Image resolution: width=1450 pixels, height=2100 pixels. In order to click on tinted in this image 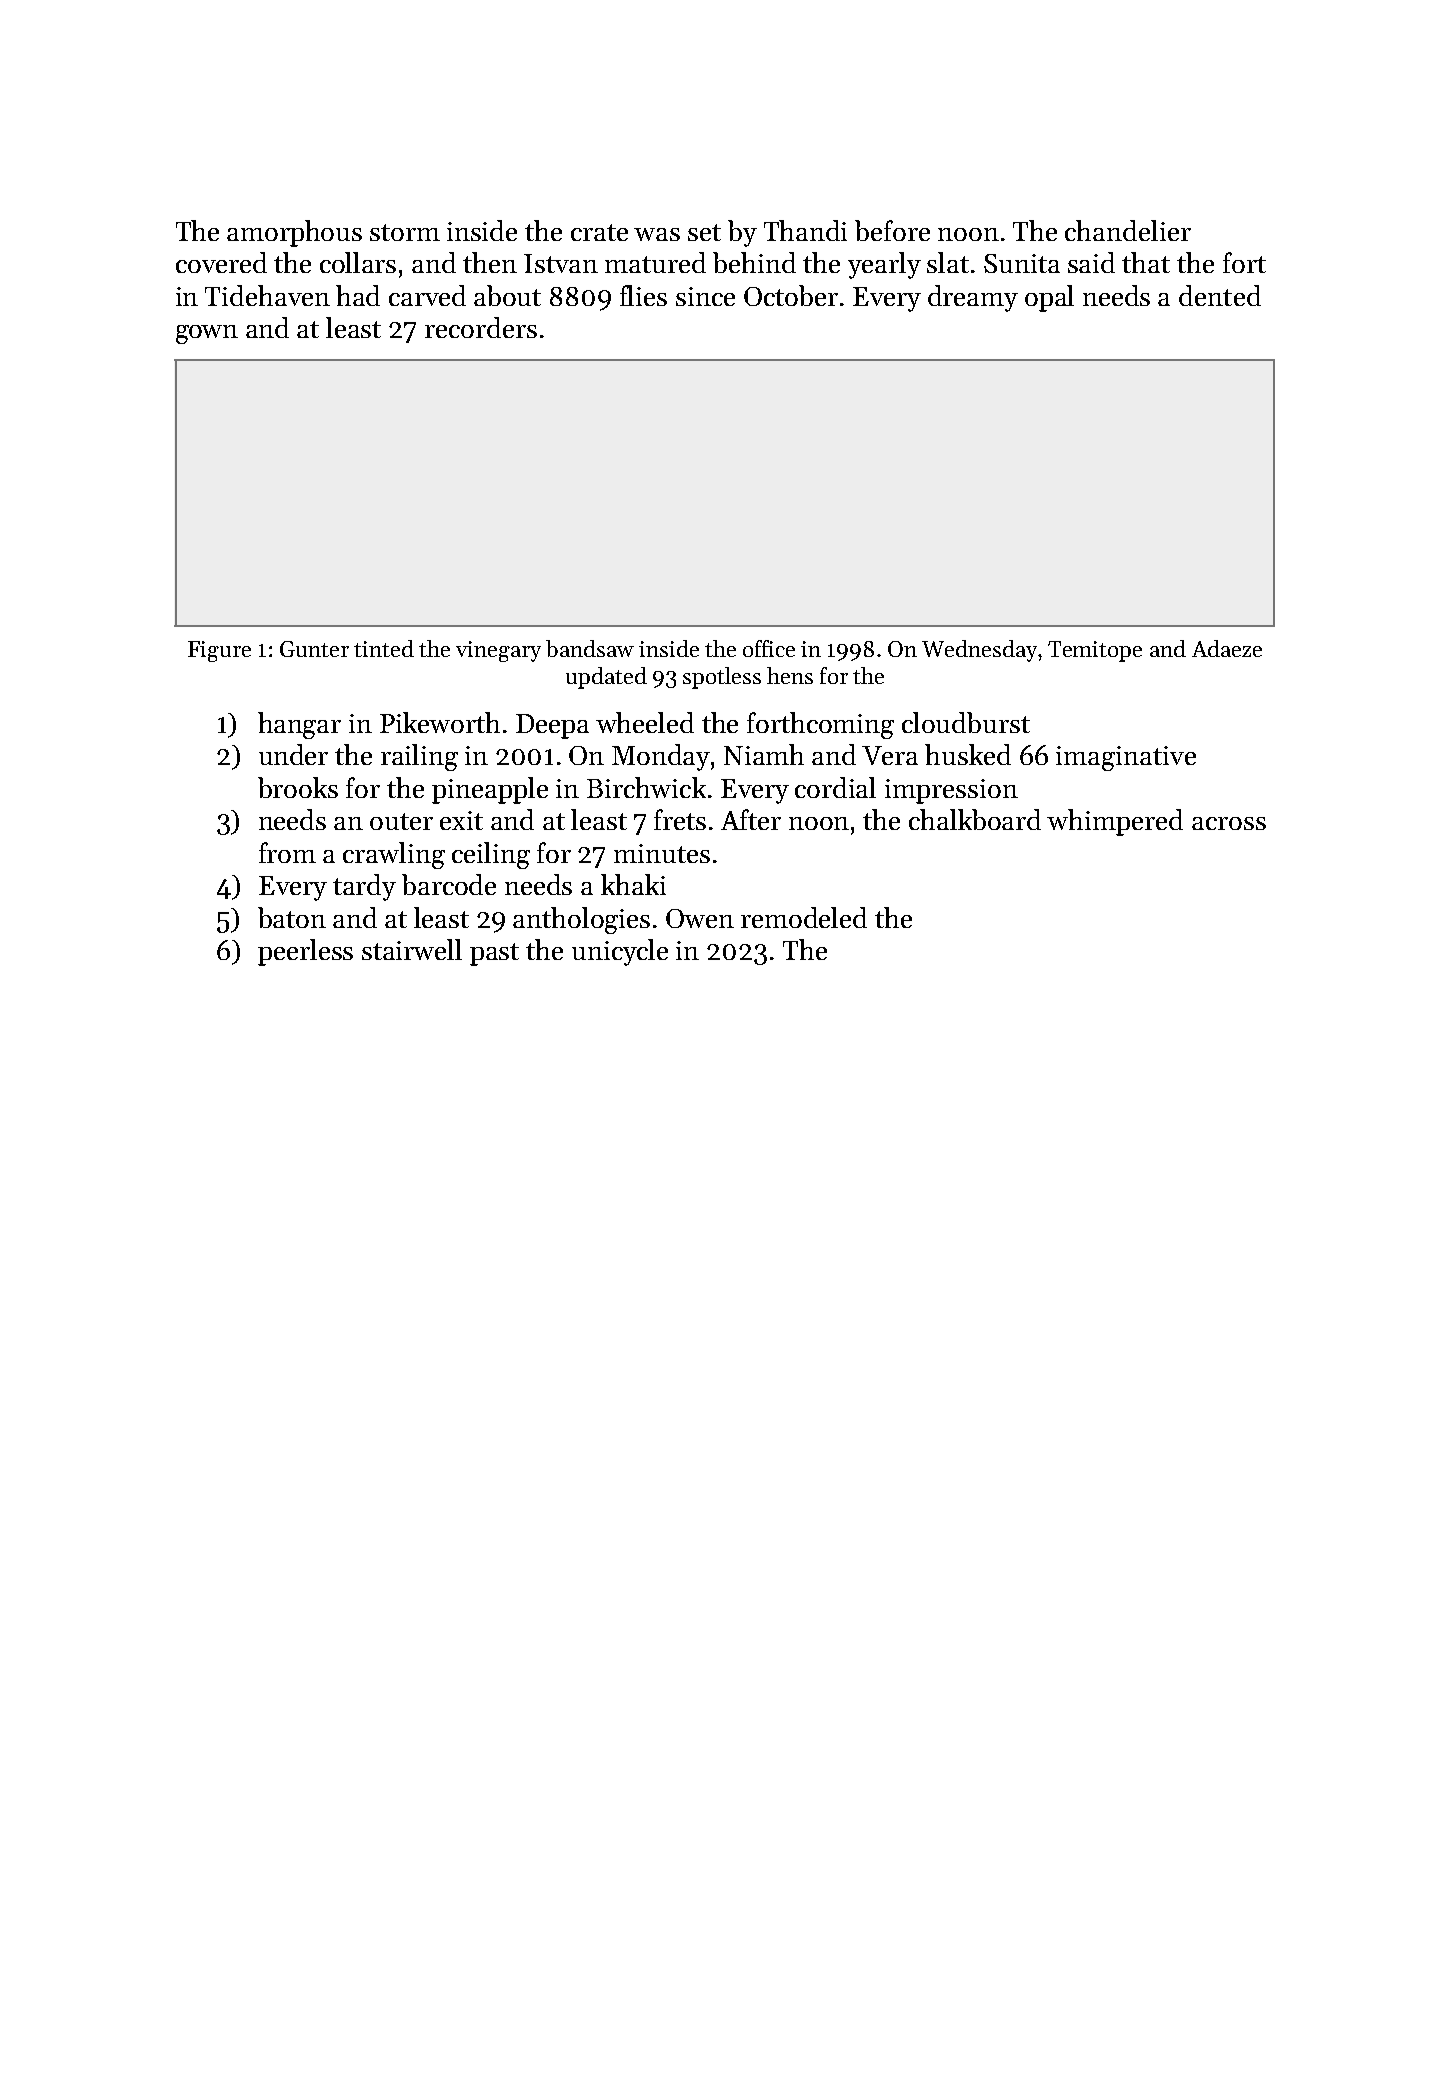, I will do `click(384, 648)`.
